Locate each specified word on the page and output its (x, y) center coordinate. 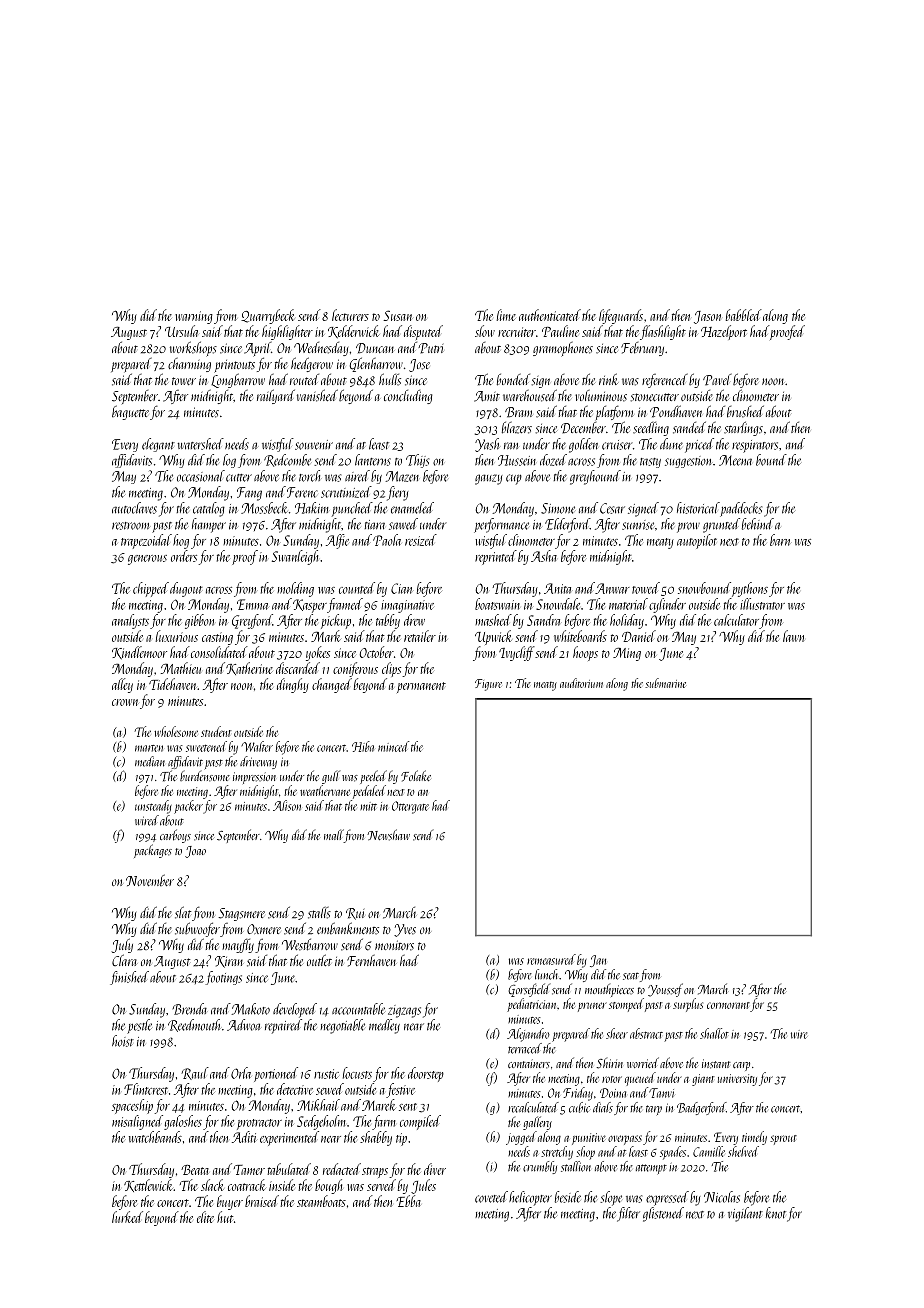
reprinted (496, 557)
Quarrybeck (267, 316)
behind (758, 524)
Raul (195, 1073)
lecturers (350, 315)
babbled (744, 315)
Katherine (249, 668)
